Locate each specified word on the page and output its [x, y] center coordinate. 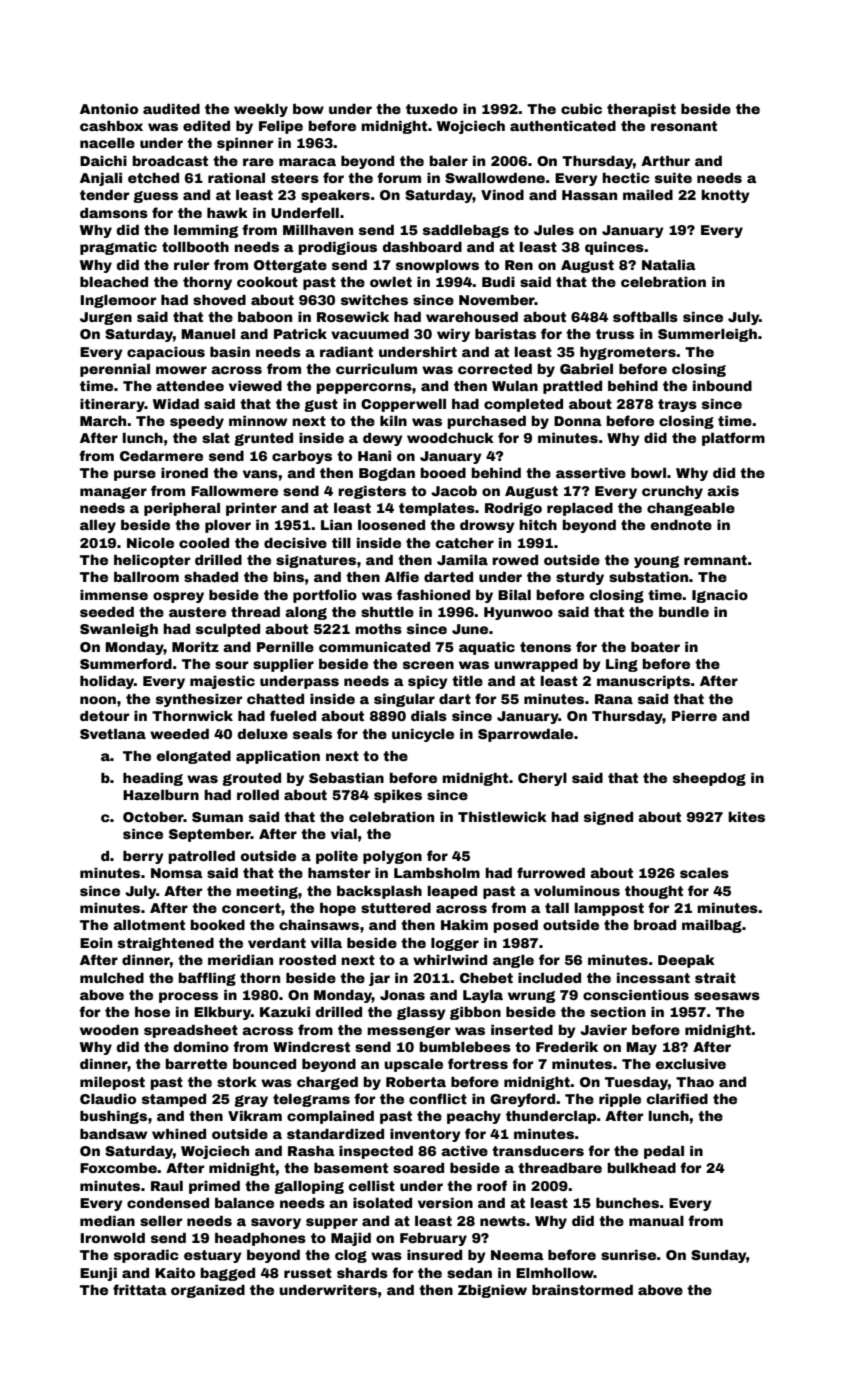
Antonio [109, 109]
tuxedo [432, 109]
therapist [641, 110]
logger [455, 944]
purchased [486, 422]
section [618, 1012]
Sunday [719, 1256]
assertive [591, 473]
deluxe [262, 734]
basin [230, 352]
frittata [140, 1289]
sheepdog [709, 779]
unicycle [423, 735]
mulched [112, 978]
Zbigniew [492, 1291]
